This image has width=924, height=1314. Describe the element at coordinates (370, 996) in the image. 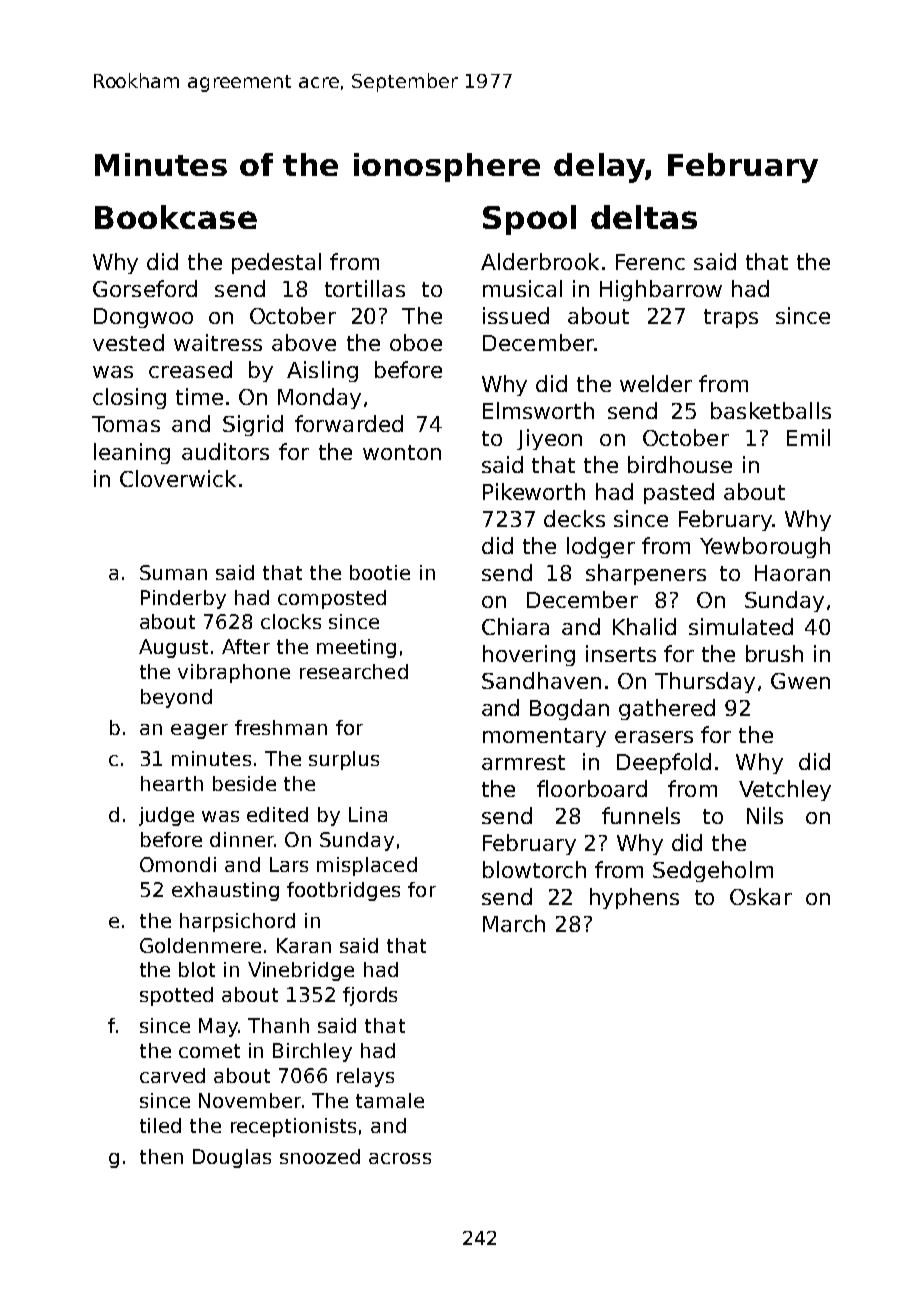

I see `fjords` at that location.
